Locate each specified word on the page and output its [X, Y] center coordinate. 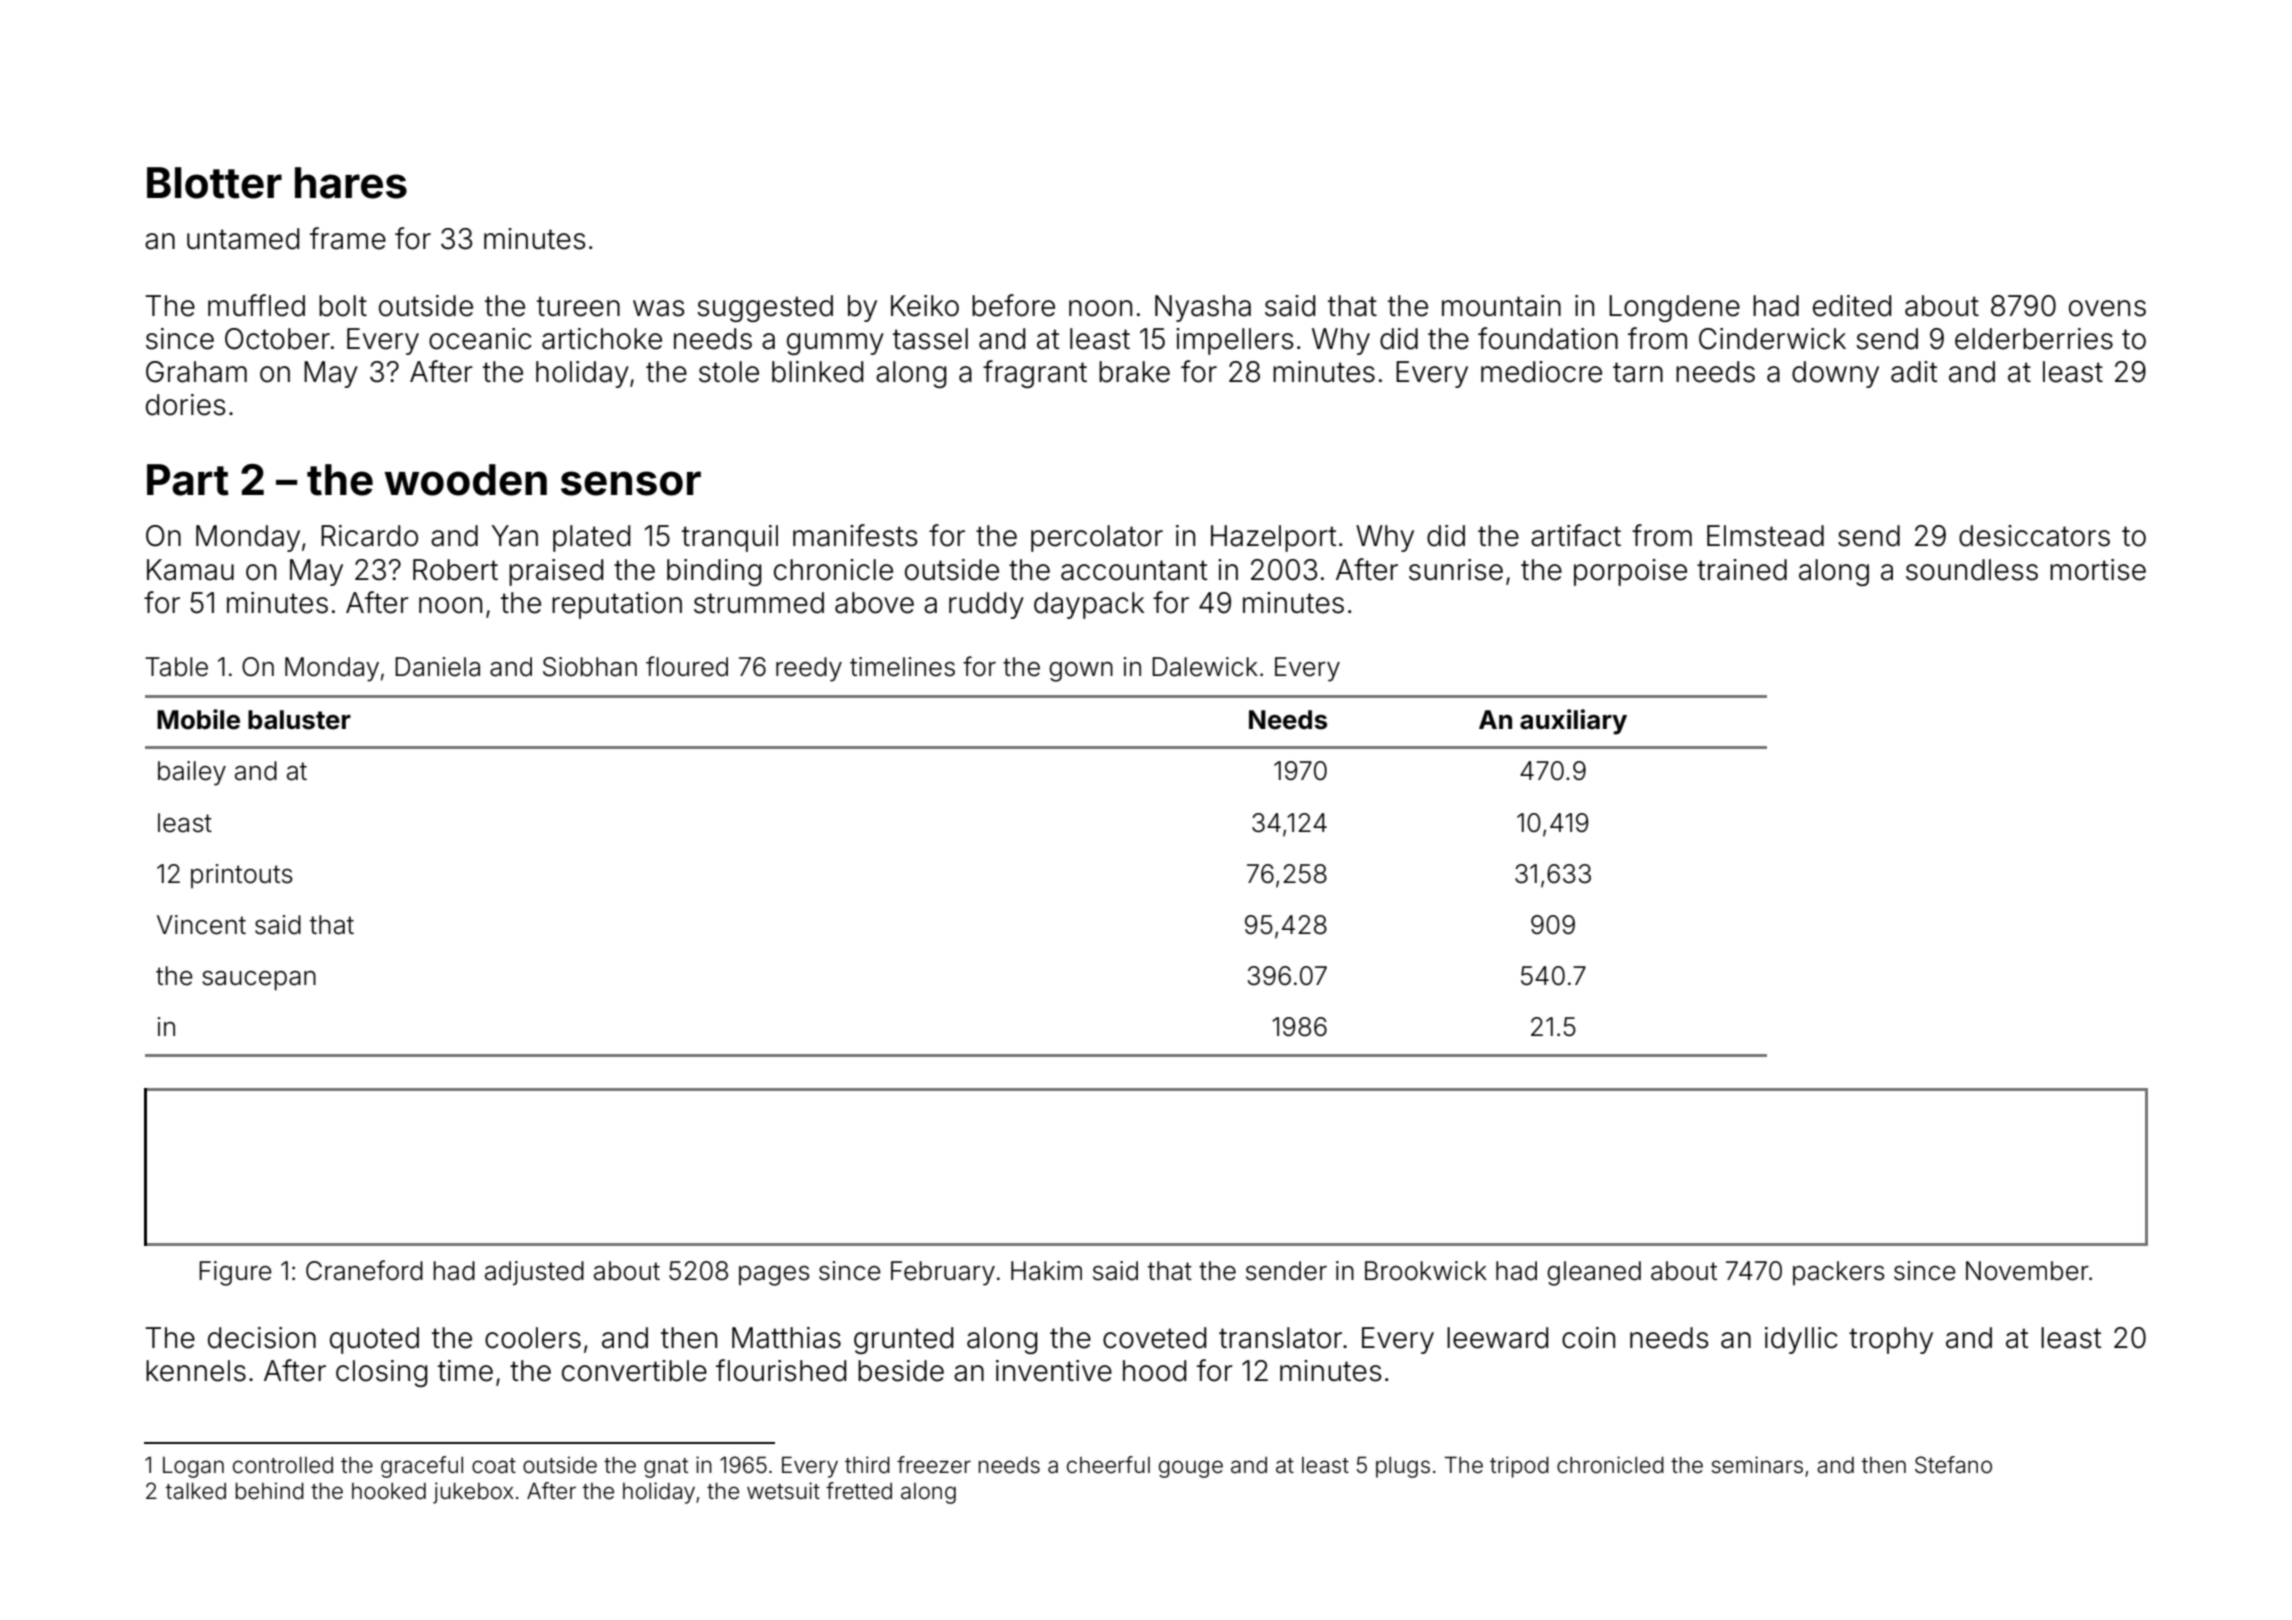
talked [196, 1491]
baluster [299, 720]
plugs [1403, 1467]
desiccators [2034, 536]
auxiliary [1573, 722]
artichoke [602, 339]
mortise [2098, 570]
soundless [1972, 570]
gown [1081, 672]
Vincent [201, 925]
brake [1134, 372]
